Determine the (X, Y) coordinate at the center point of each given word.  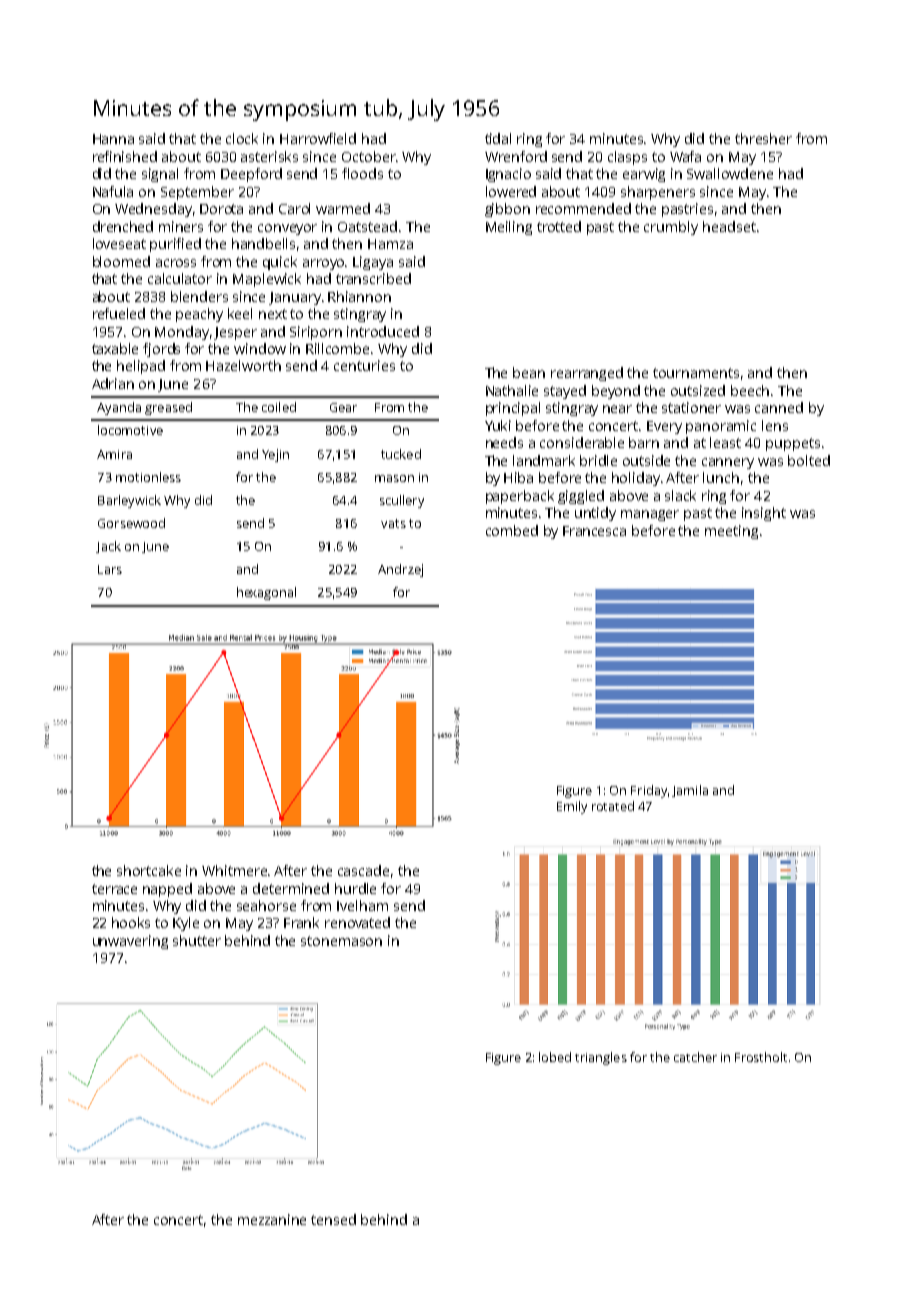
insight (764, 514)
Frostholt (761, 1057)
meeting (731, 532)
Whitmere (234, 870)
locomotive (130, 430)
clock (242, 138)
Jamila (690, 791)
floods (362, 173)
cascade (363, 870)
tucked (401, 454)
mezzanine (272, 1219)
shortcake (149, 870)
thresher (763, 138)
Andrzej (400, 570)
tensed (333, 1219)
